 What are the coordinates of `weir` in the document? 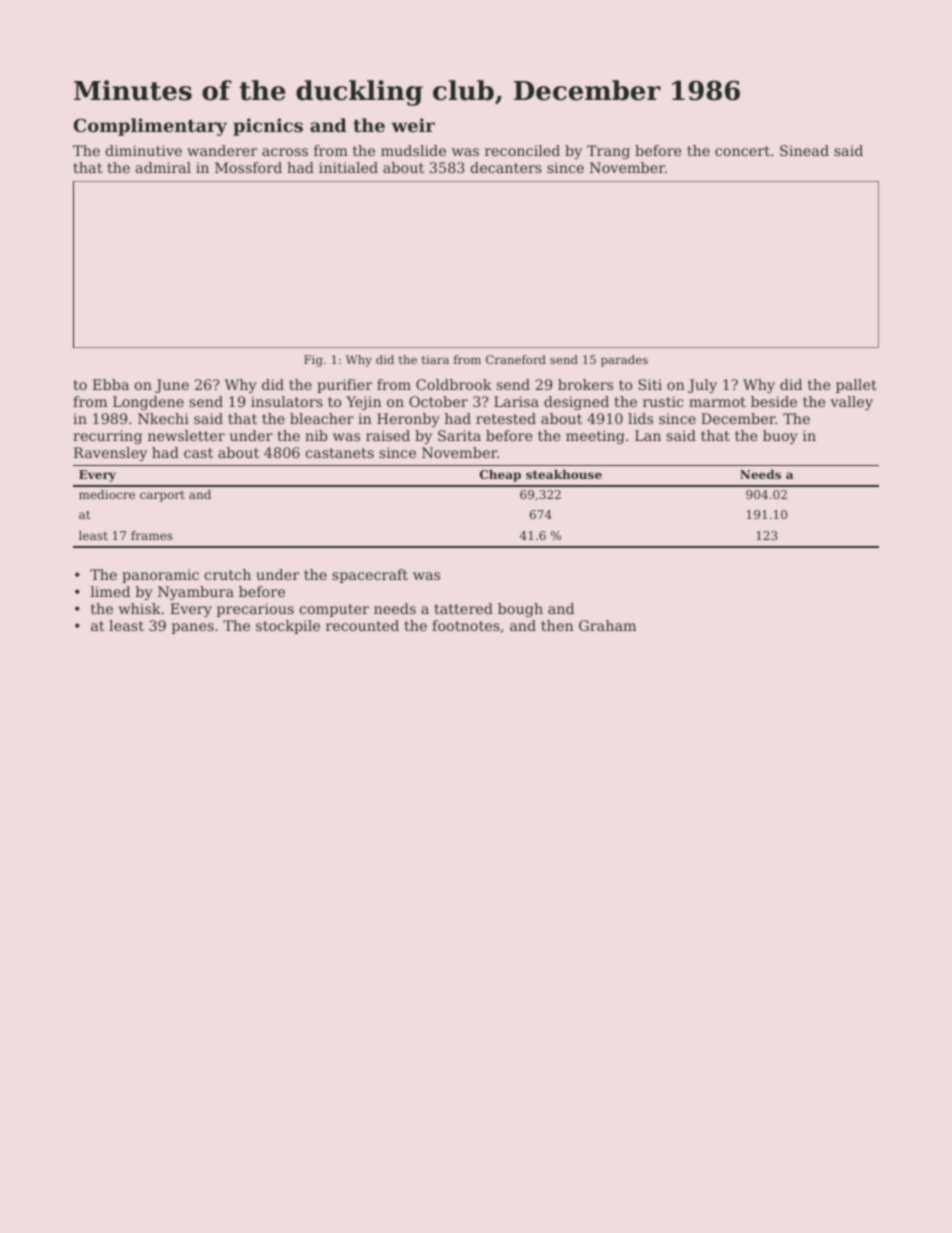 It's located at (413, 125).
